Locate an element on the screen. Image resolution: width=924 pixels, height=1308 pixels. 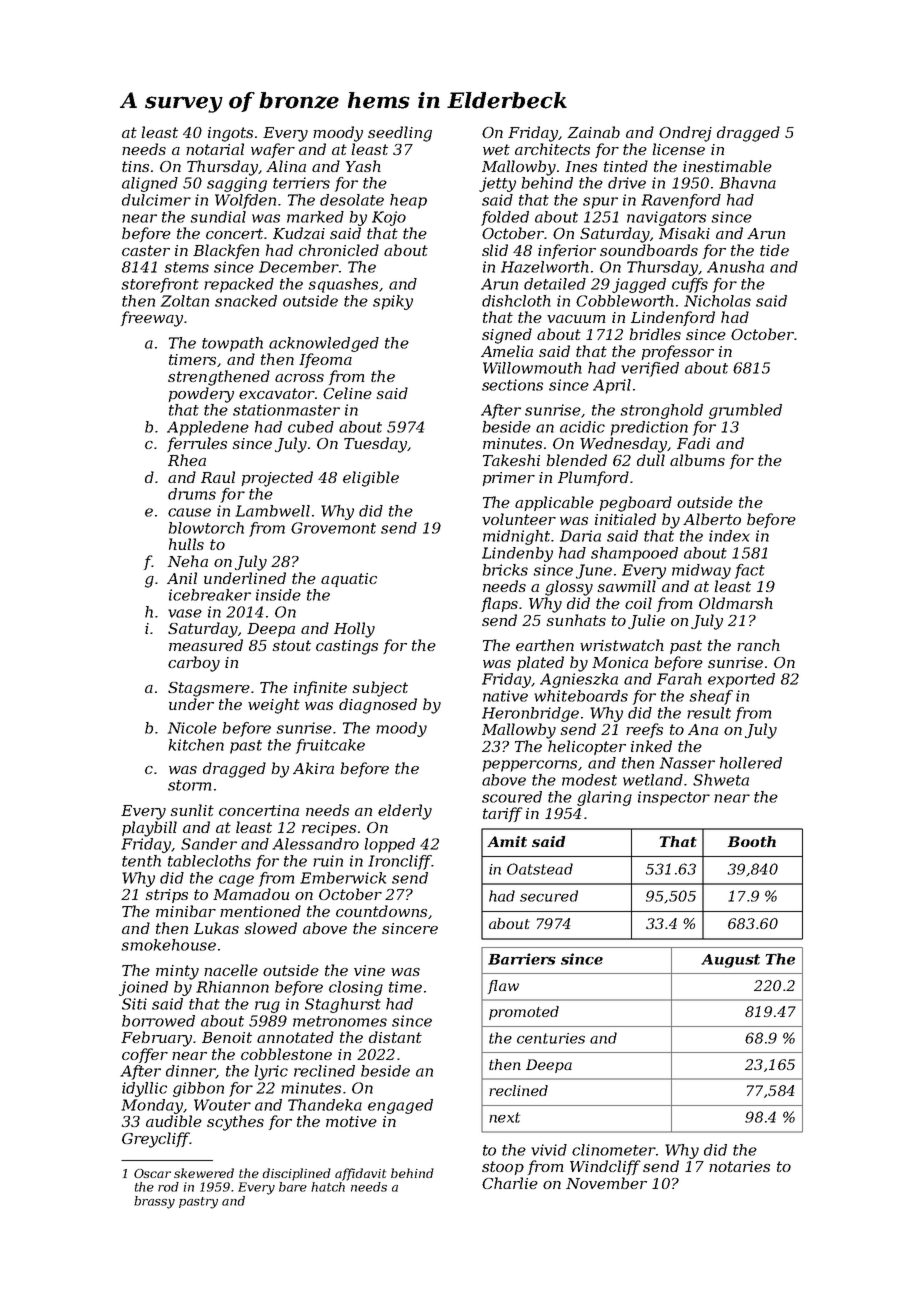
ranch is located at coordinates (758, 645).
